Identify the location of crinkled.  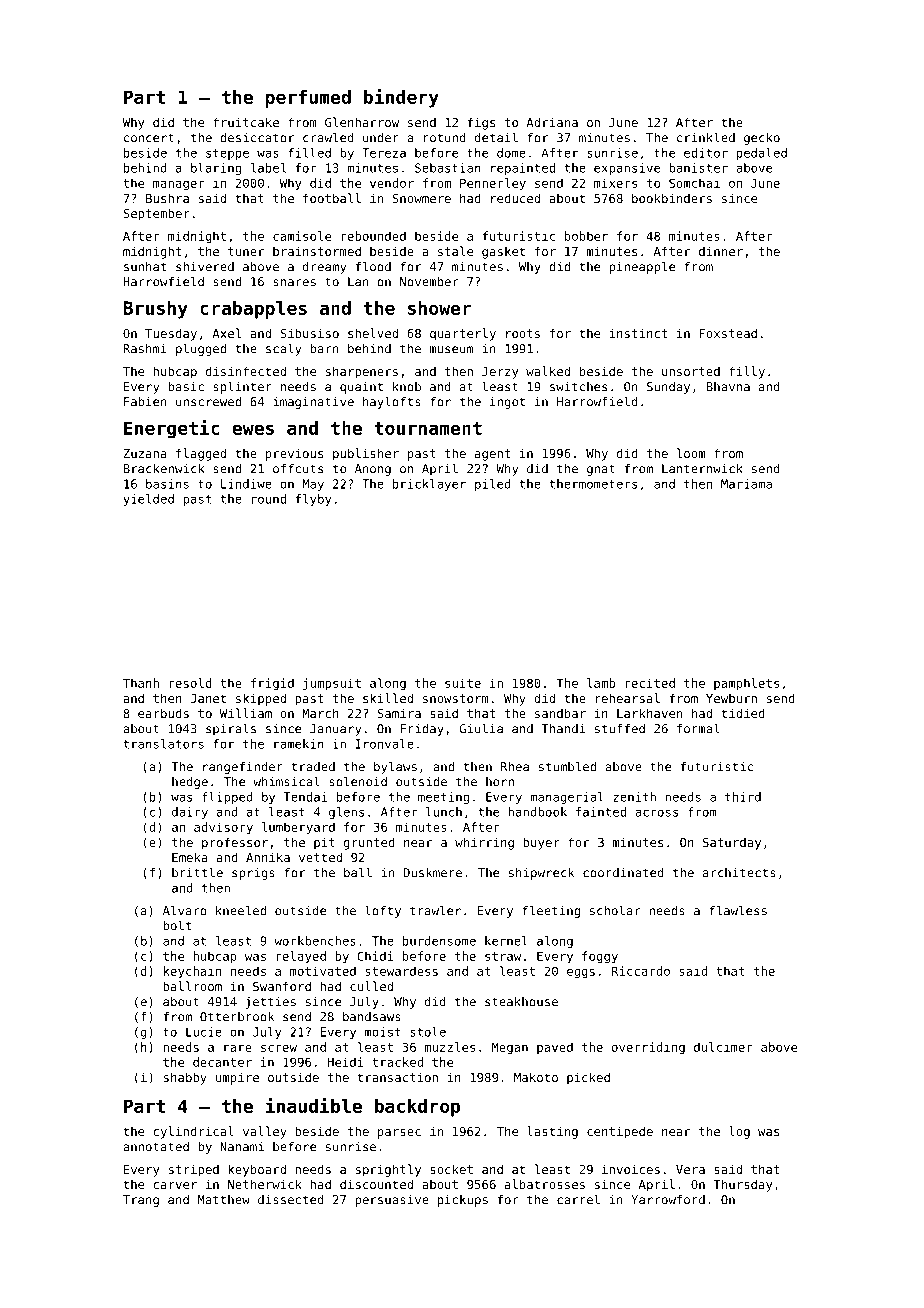
(706, 137).
